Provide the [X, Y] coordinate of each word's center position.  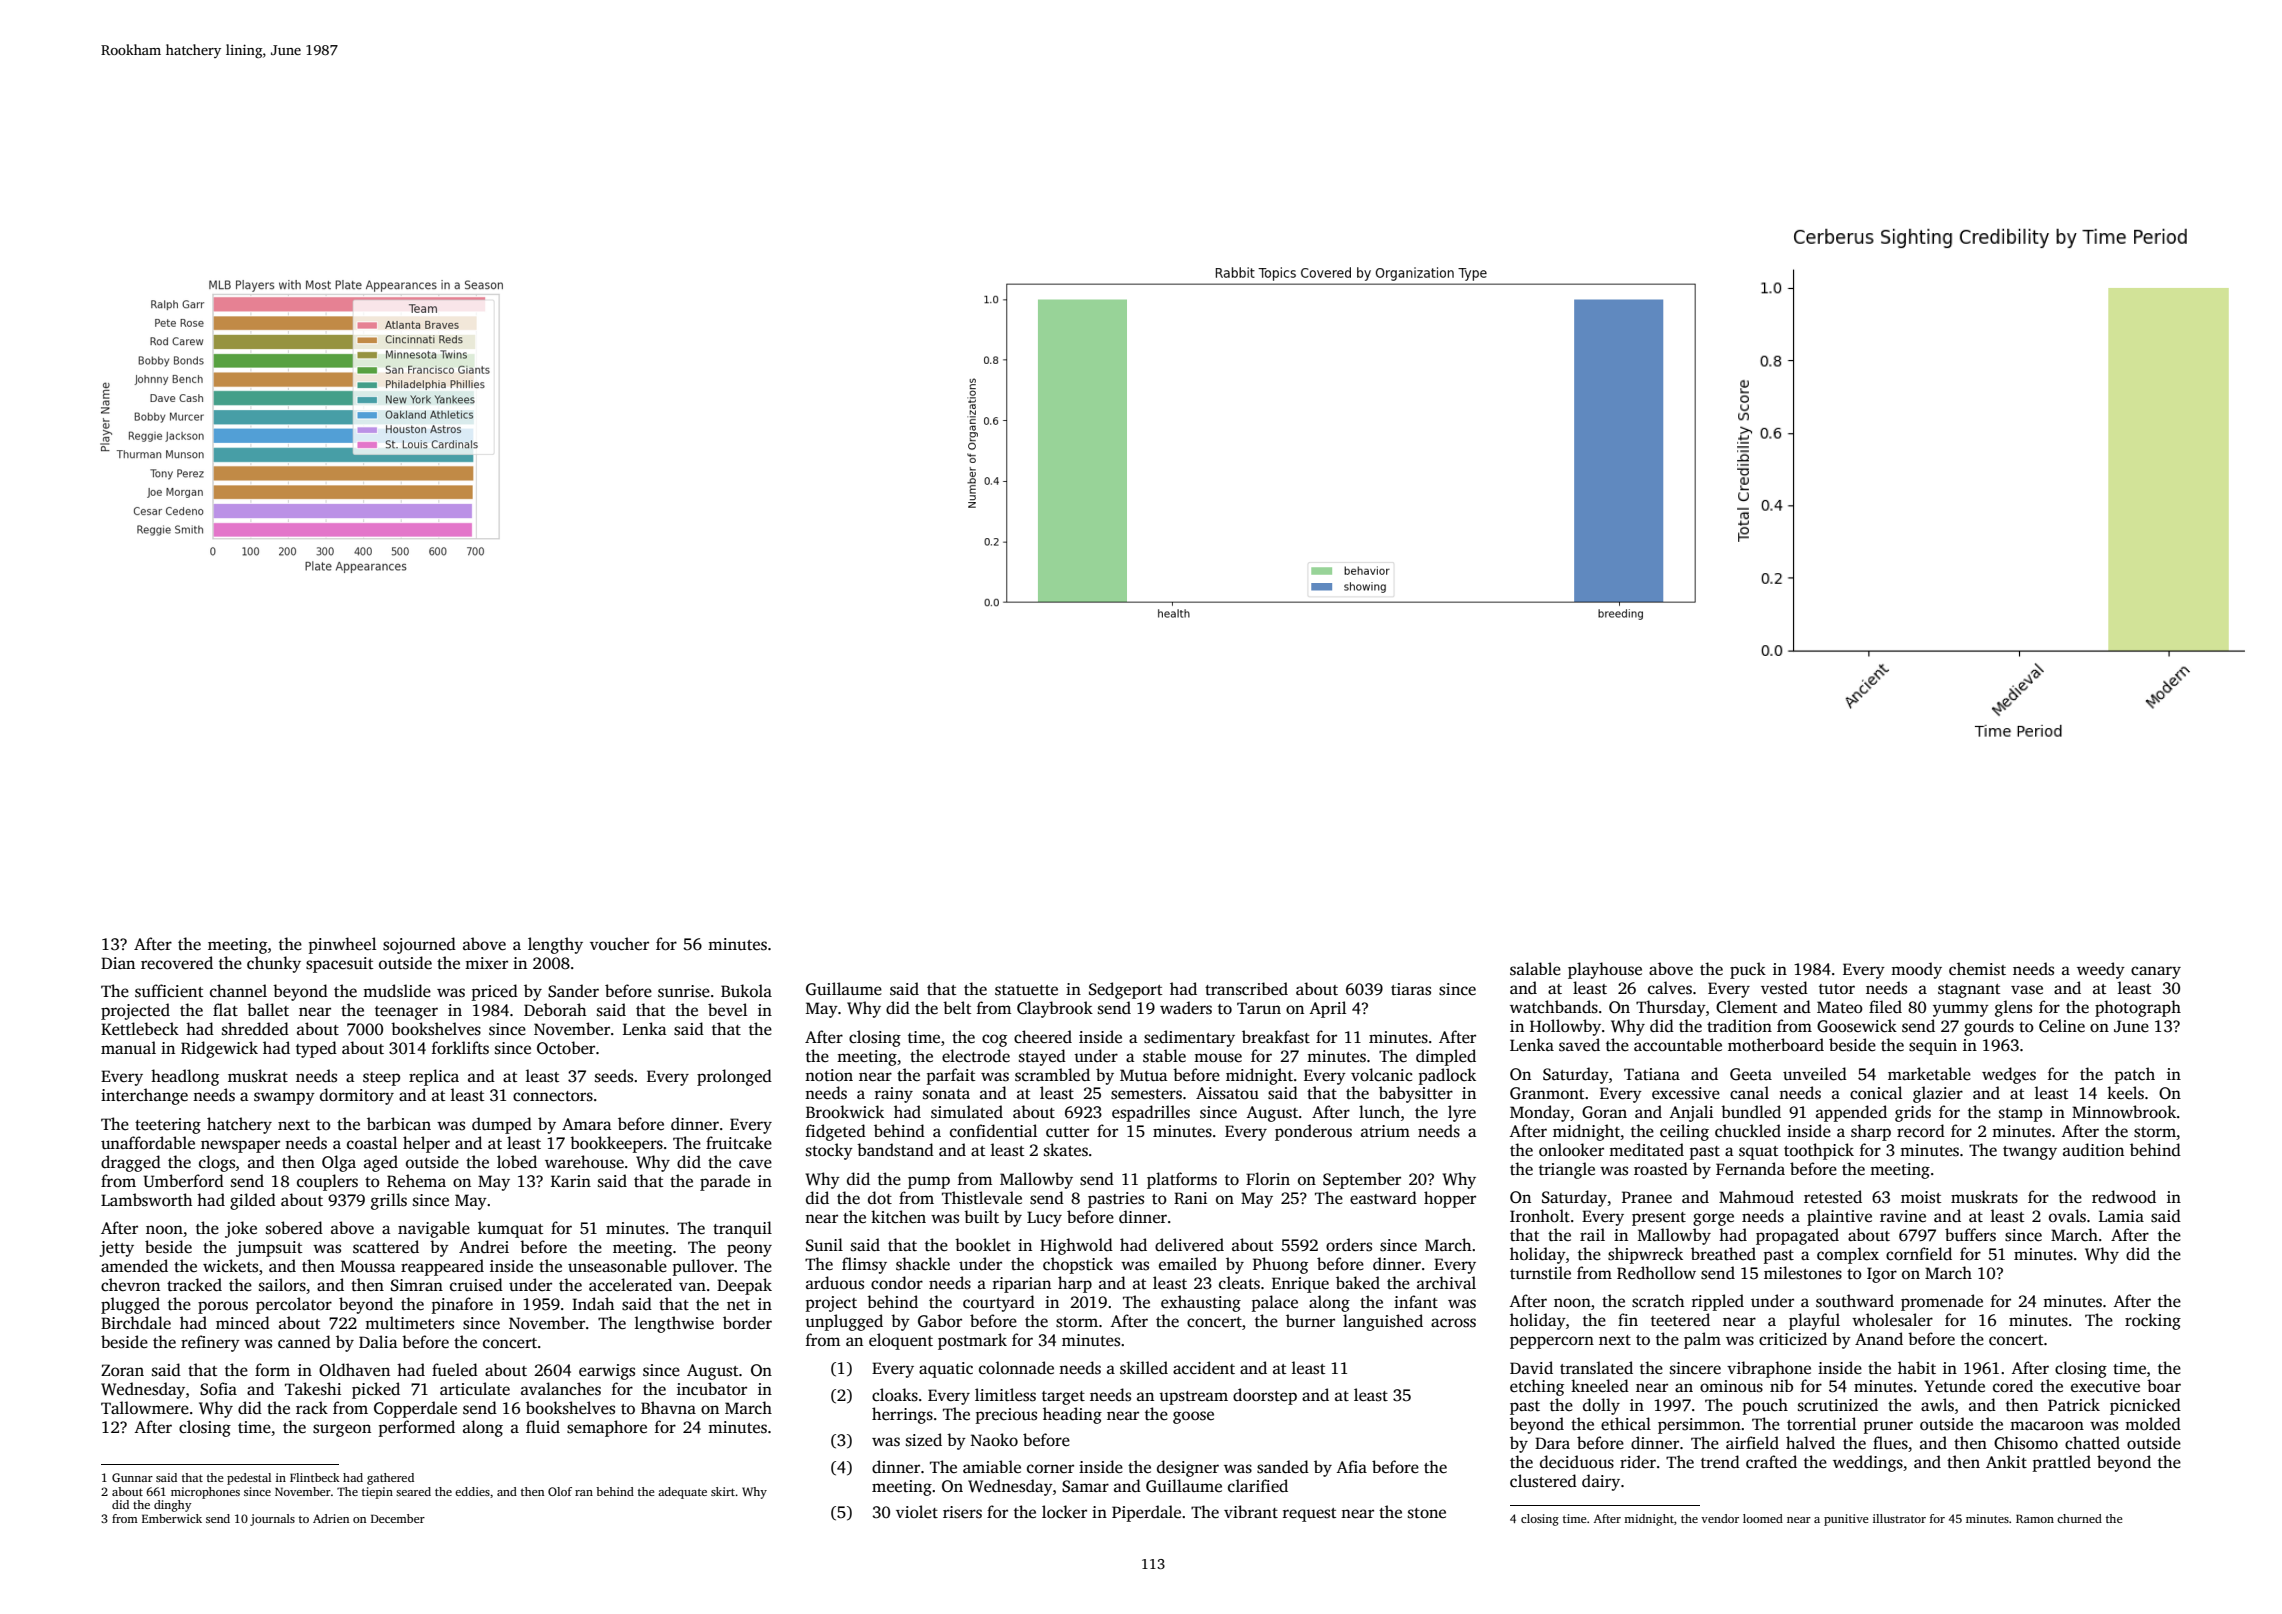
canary [2156, 972]
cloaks [895, 1395]
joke [241, 1229]
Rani [1190, 1198]
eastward [1383, 1198]
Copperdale [415, 1409]
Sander [573, 991]
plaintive [1839, 1217]
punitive [1846, 1520]
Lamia [2121, 1216]
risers [962, 1512]
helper [426, 1144]
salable [1535, 969]
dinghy [173, 1506]
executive [2105, 1386]
